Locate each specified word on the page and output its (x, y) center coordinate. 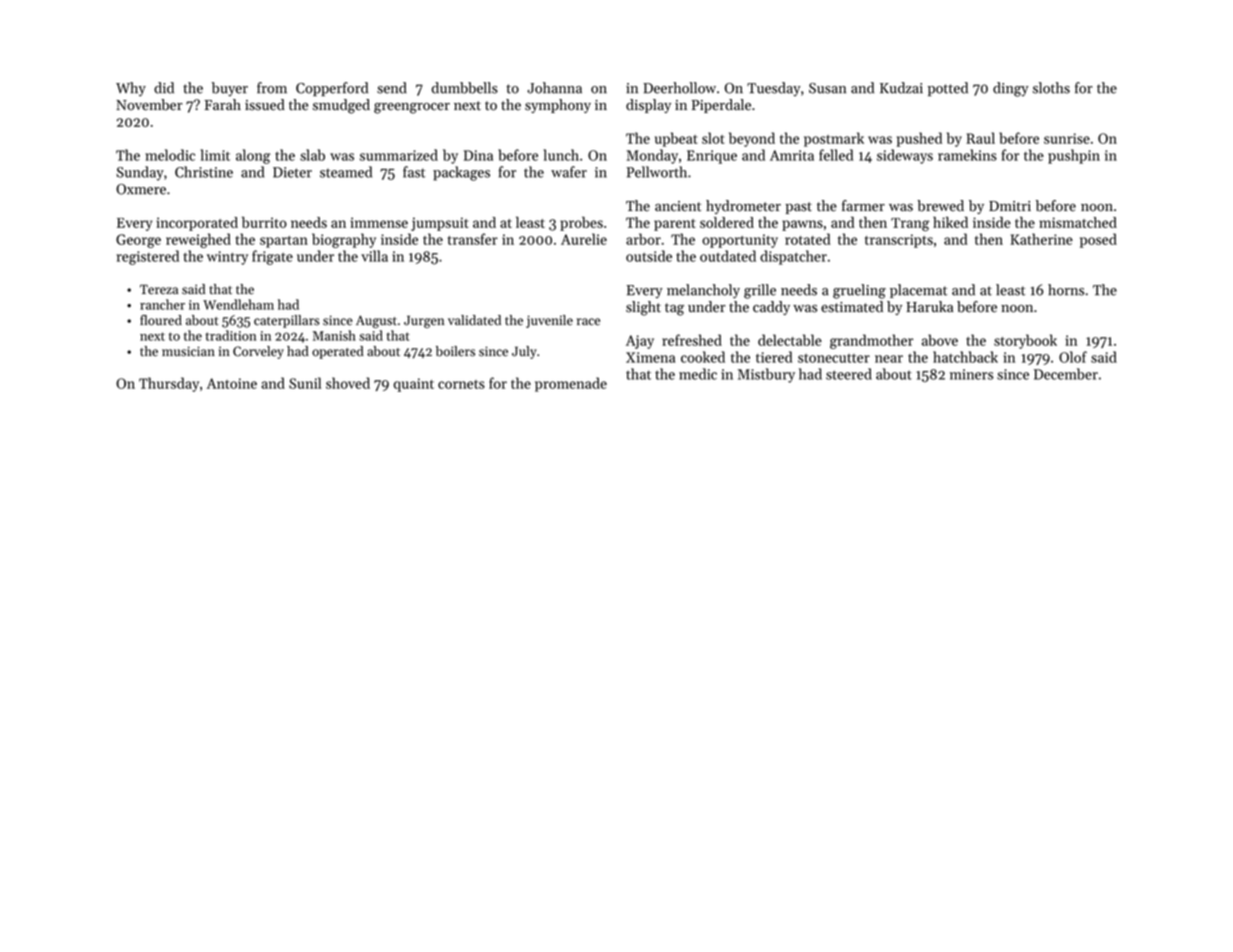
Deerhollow (679, 88)
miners (971, 374)
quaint (414, 385)
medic (698, 374)
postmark (834, 139)
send (392, 88)
